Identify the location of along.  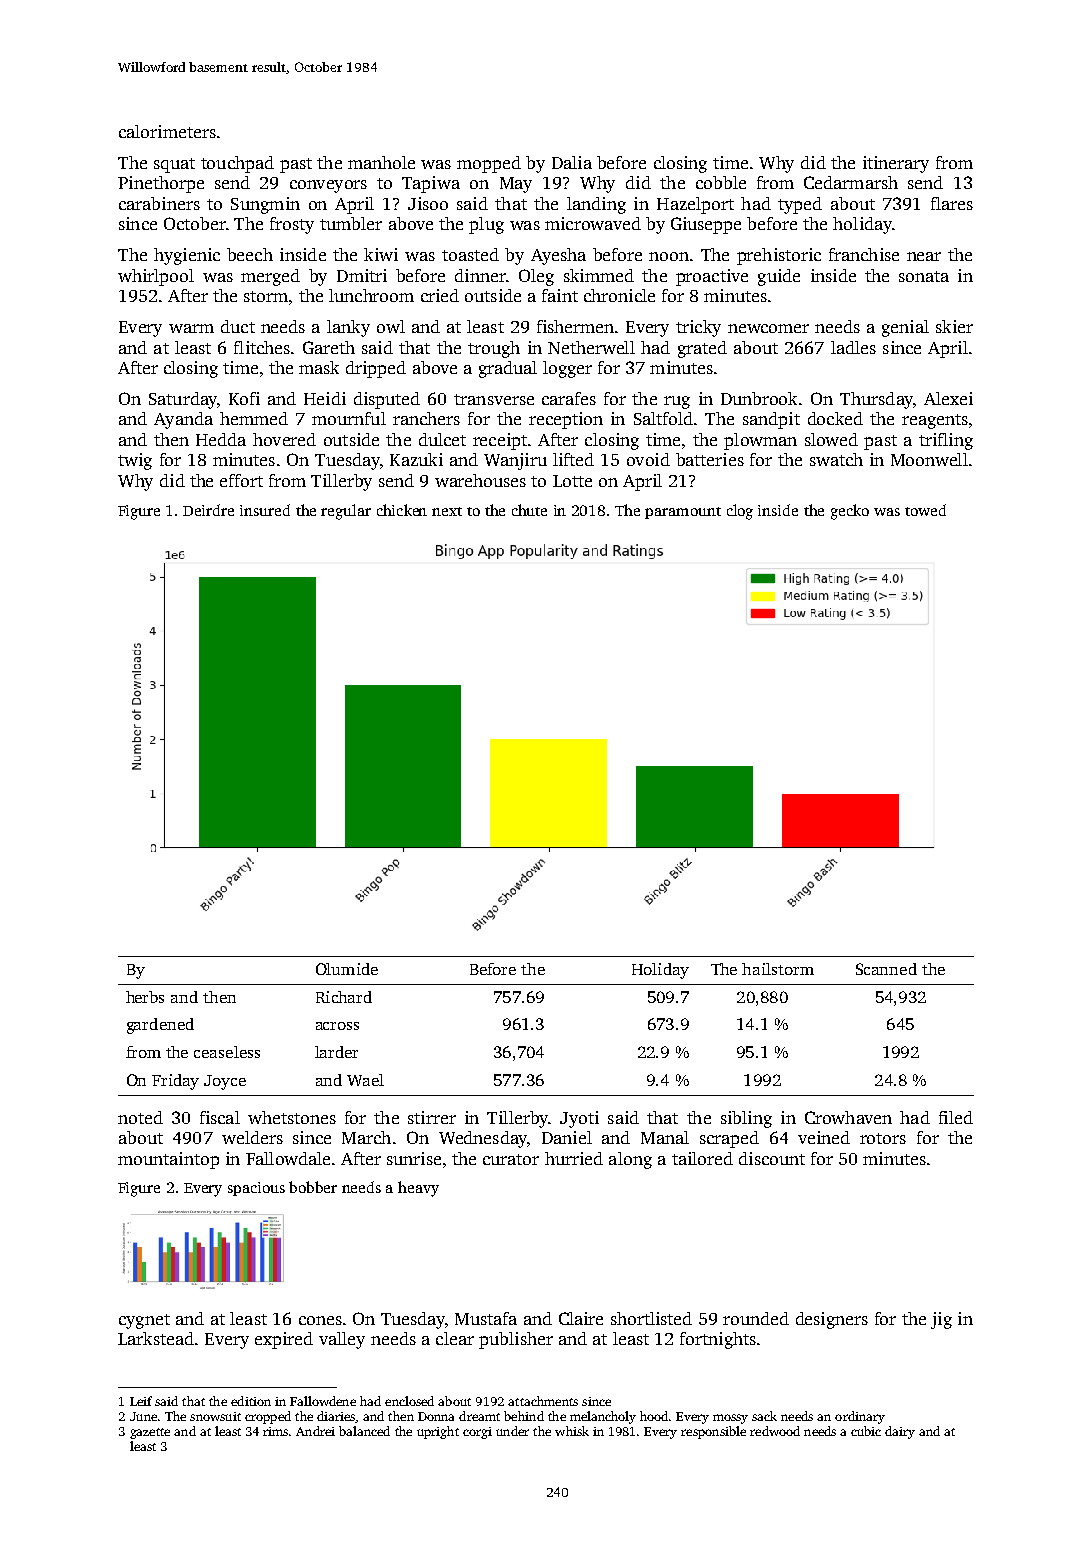
(630, 1160).
